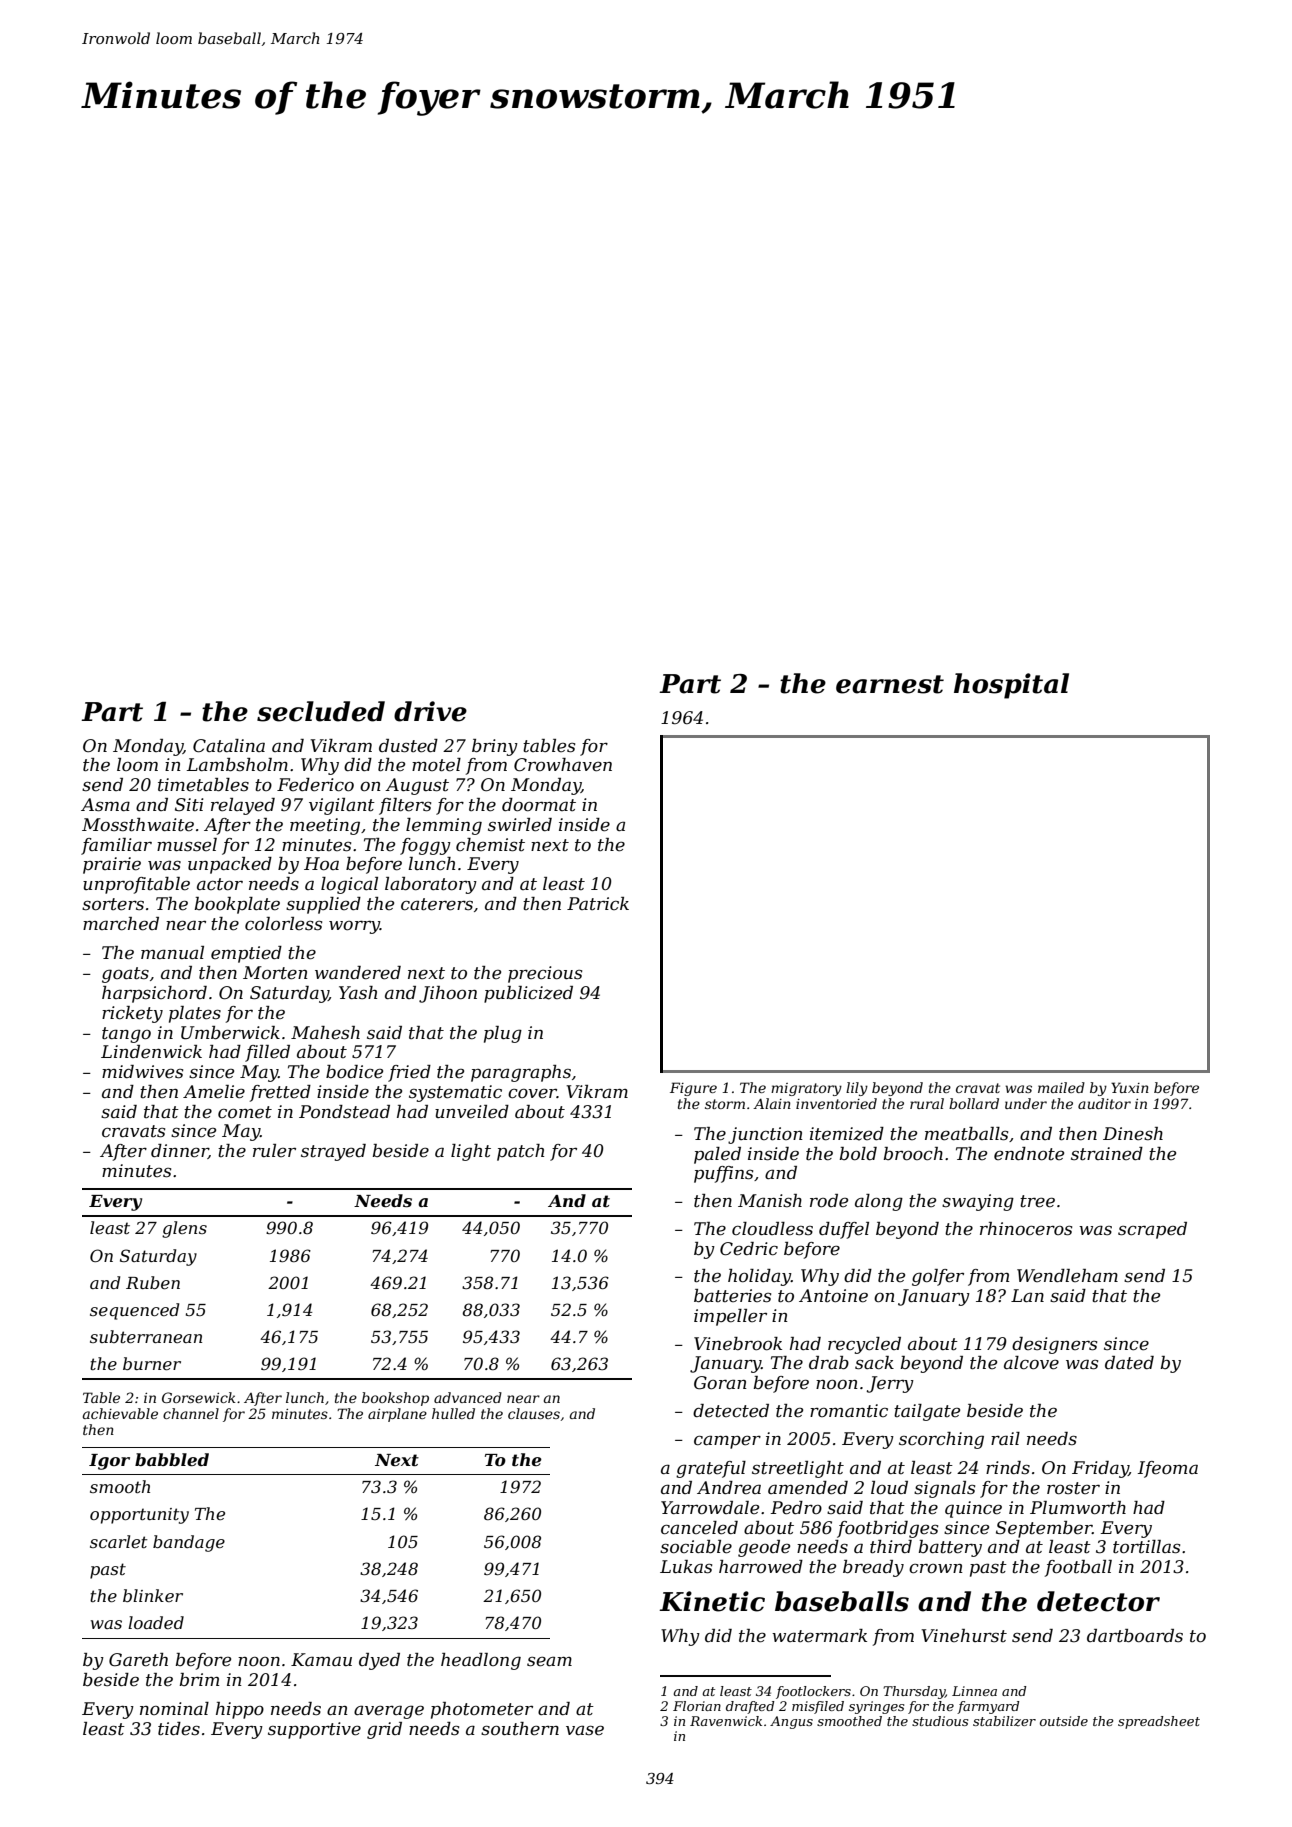  What do you see at coordinates (174, 1708) in the screenshot?
I see `nominal` at bounding box center [174, 1708].
